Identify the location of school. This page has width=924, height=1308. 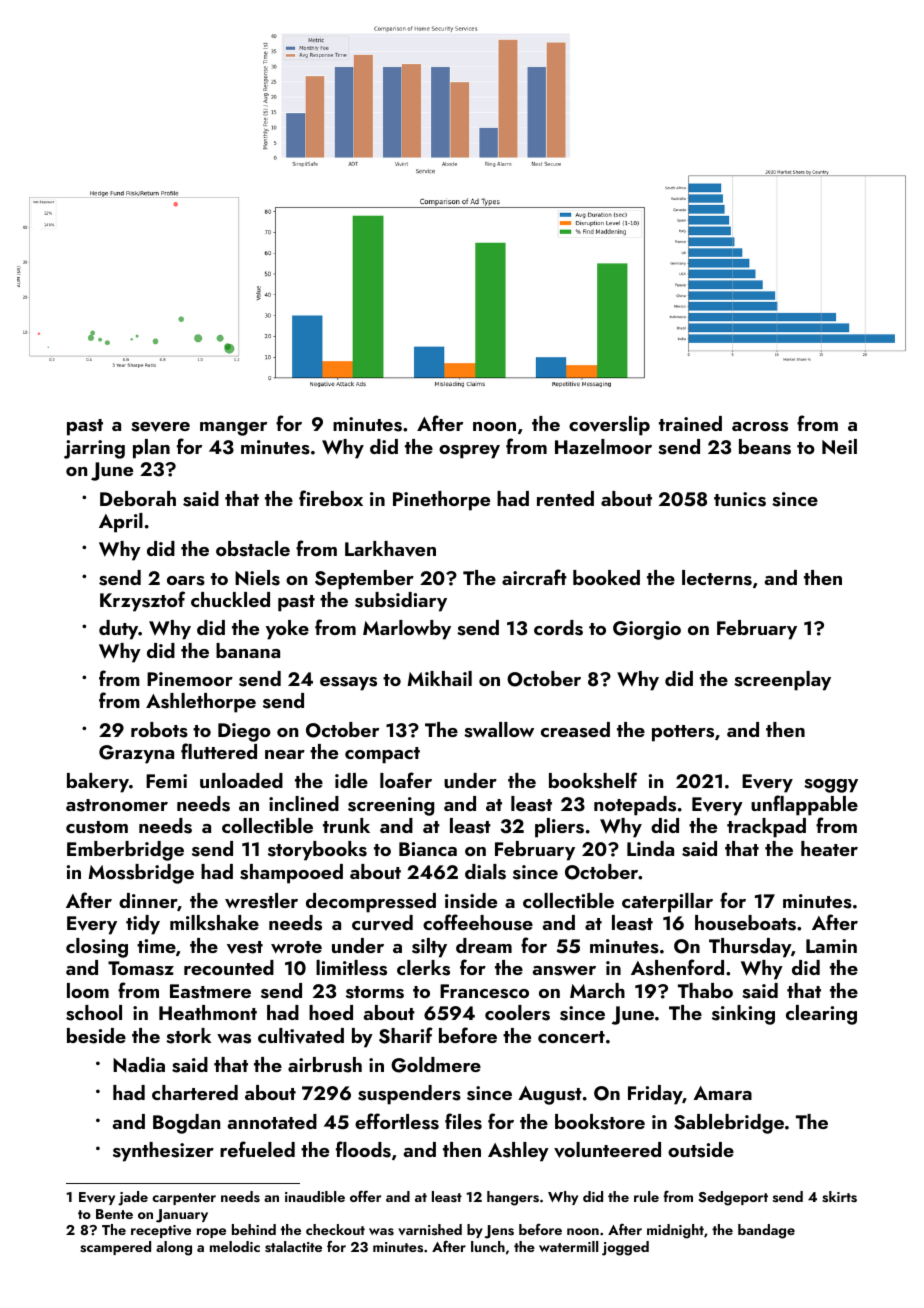
(94, 1013).
